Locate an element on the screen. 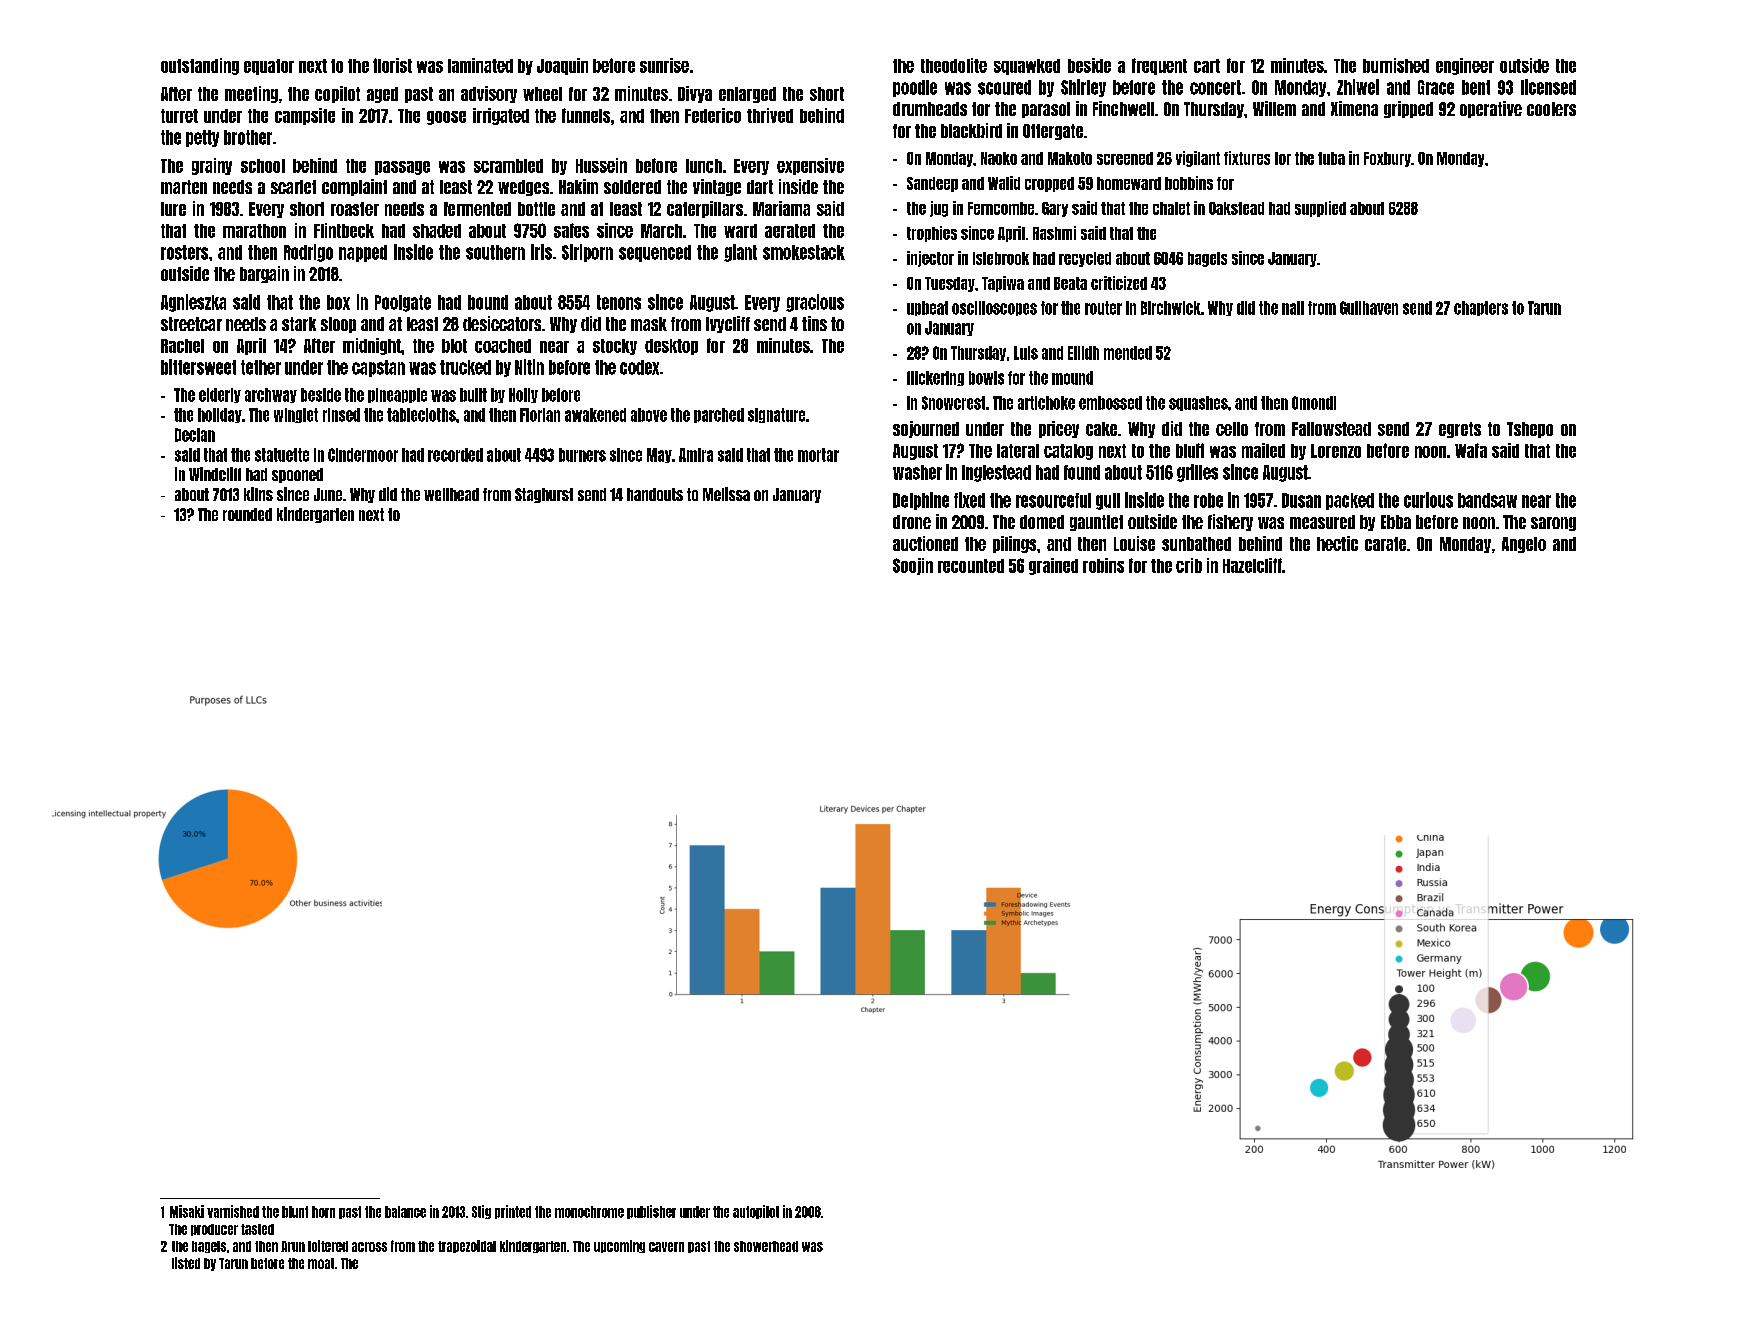 The image size is (1737, 1342). injector is located at coordinates (930, 259).
